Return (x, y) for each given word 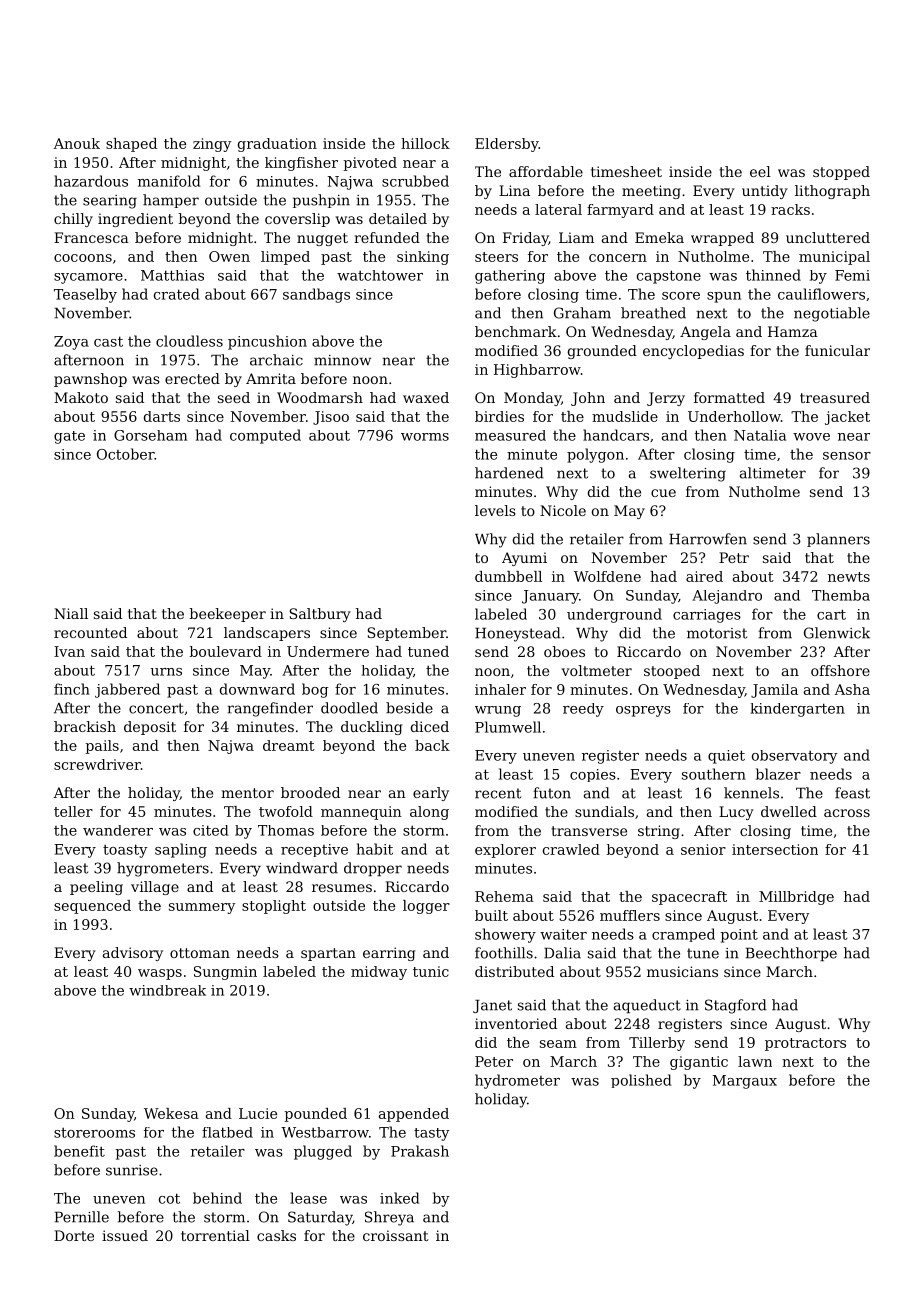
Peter (494, 1061)
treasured (835, 397)
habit (375, 849)
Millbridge (796, 898)
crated (177, 294)
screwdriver (97, 764)
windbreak (167, 990)
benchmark (516, 331)
